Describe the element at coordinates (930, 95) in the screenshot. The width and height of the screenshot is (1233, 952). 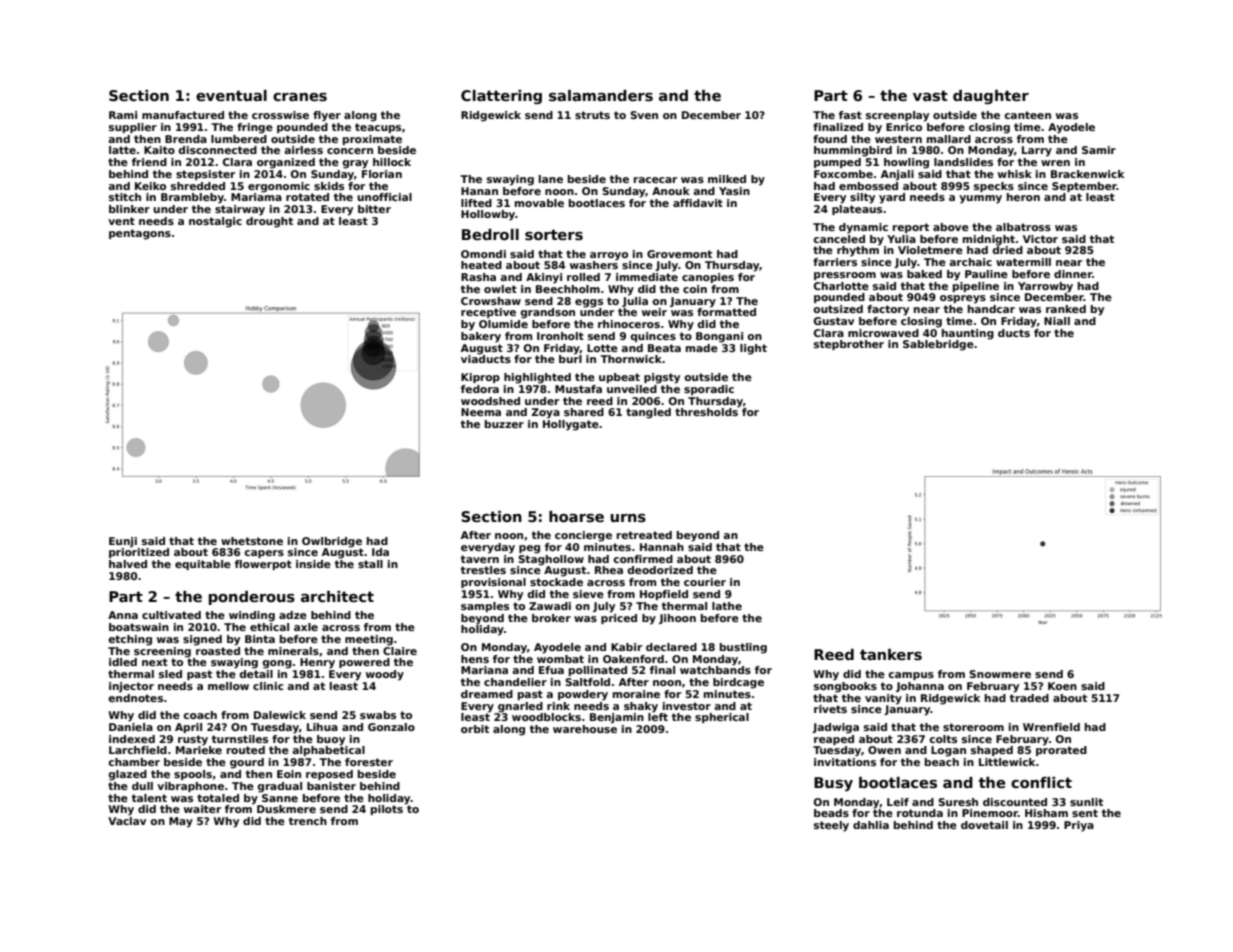
I see `vast` at that location.
